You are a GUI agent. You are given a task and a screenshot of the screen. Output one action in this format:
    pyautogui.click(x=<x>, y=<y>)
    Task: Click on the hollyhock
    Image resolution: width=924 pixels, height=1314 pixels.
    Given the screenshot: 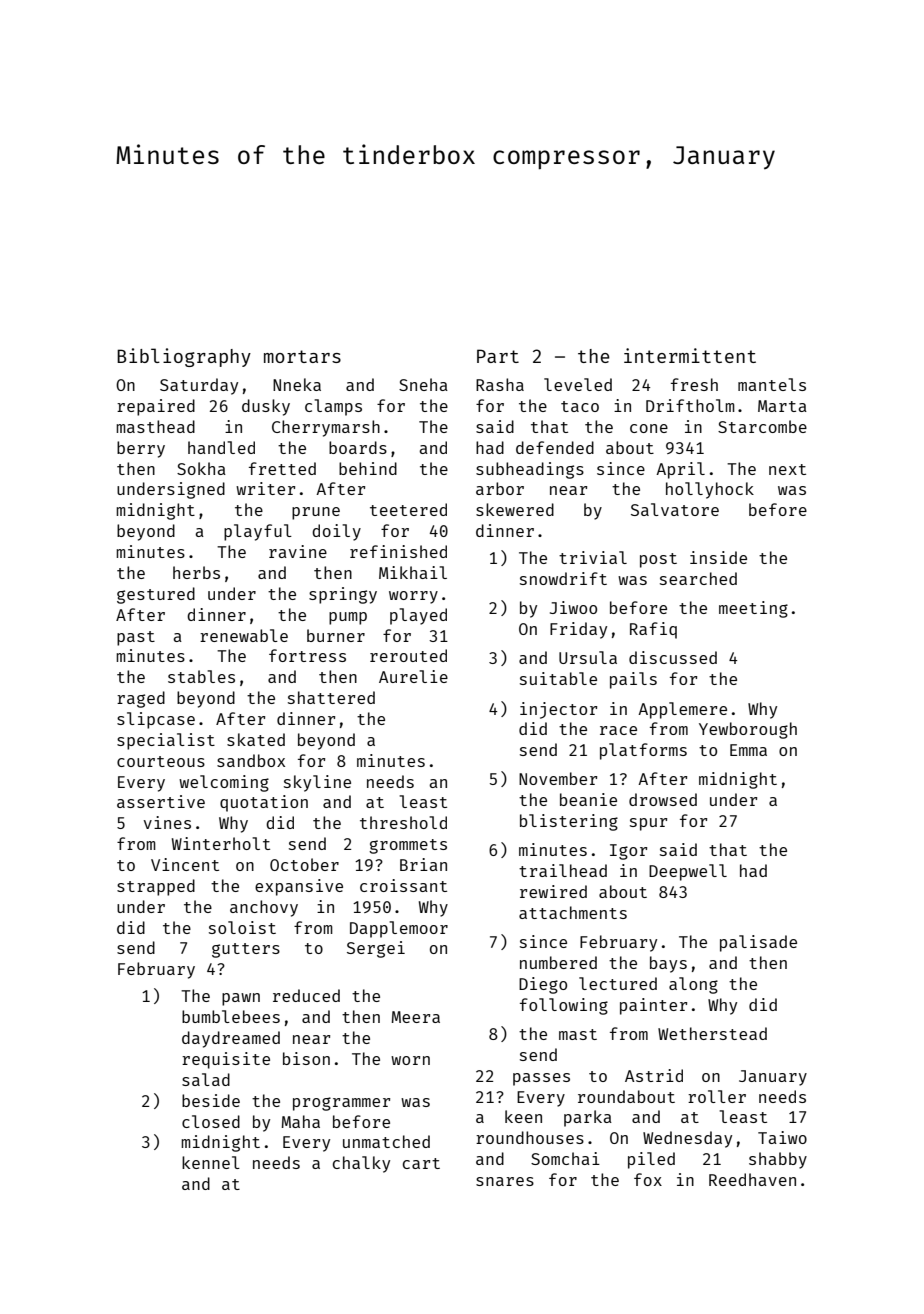 What is the action you would take?
    pyautogui.click(x=710, y=490)
